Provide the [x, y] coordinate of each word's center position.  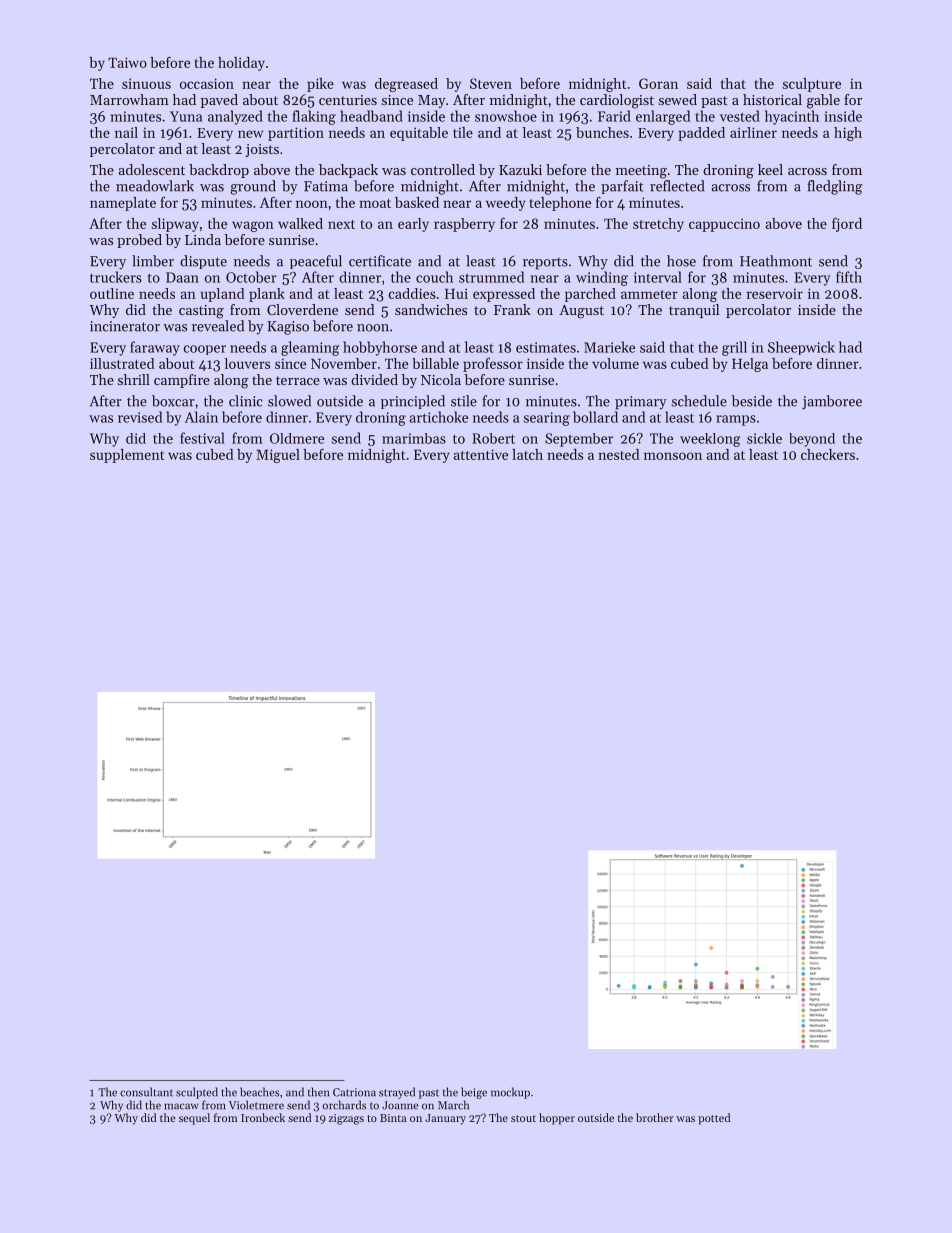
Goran [658, 83]
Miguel [278, 456]
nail [126, 132]
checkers [828, 454]
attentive [481, 454]
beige [474, 1093]
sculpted [197, 1093]
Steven [491, 83]
